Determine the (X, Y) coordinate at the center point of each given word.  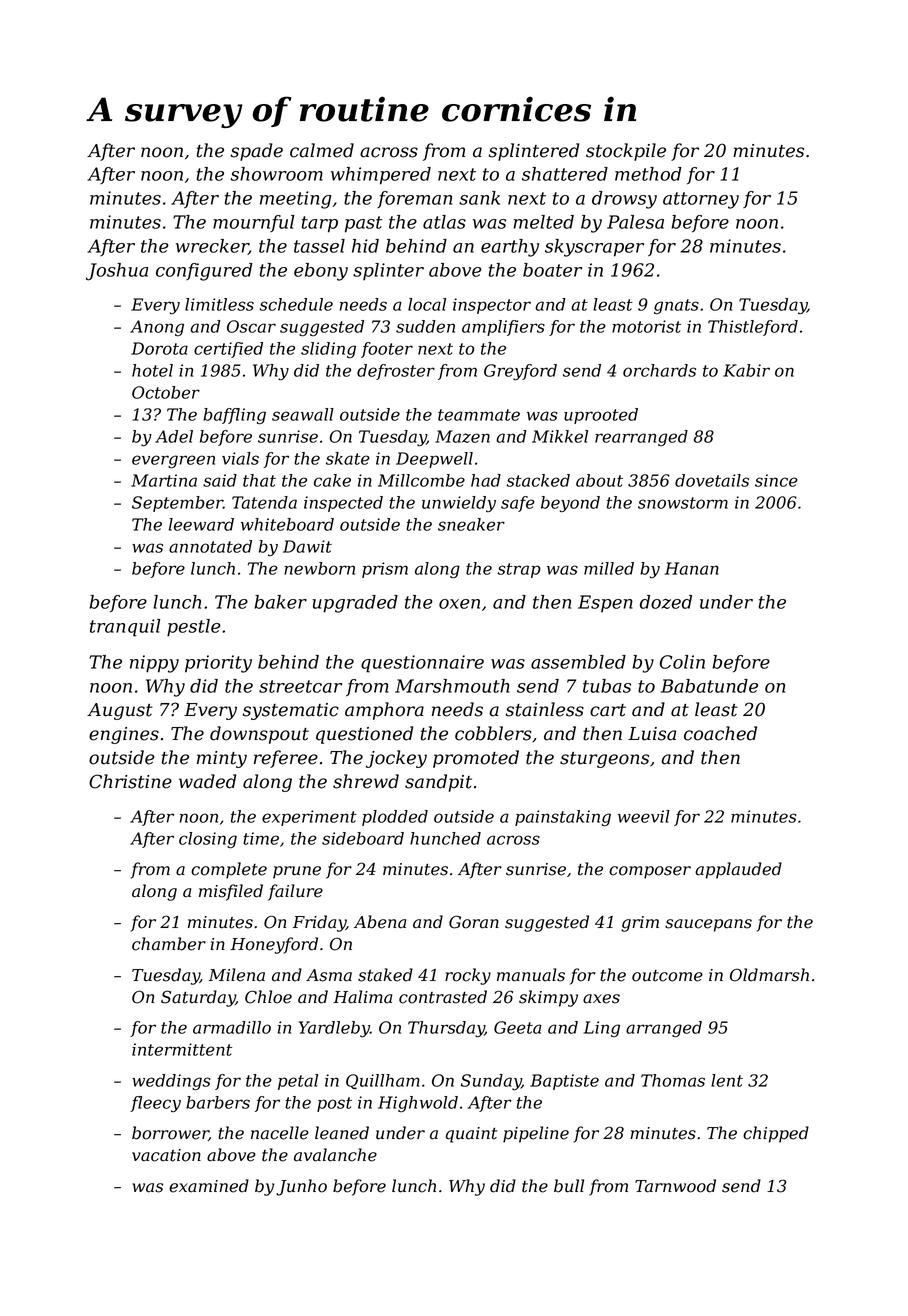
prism (385, 570)
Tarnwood (675, 1186)
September (177, 504)
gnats (676, 306)
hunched (445, 838)
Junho (301, 1187)
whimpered (381, 176)
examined (209, 1186)
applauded (738, 870)
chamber (169, 944)
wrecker (212, 247)
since (776, 480)
